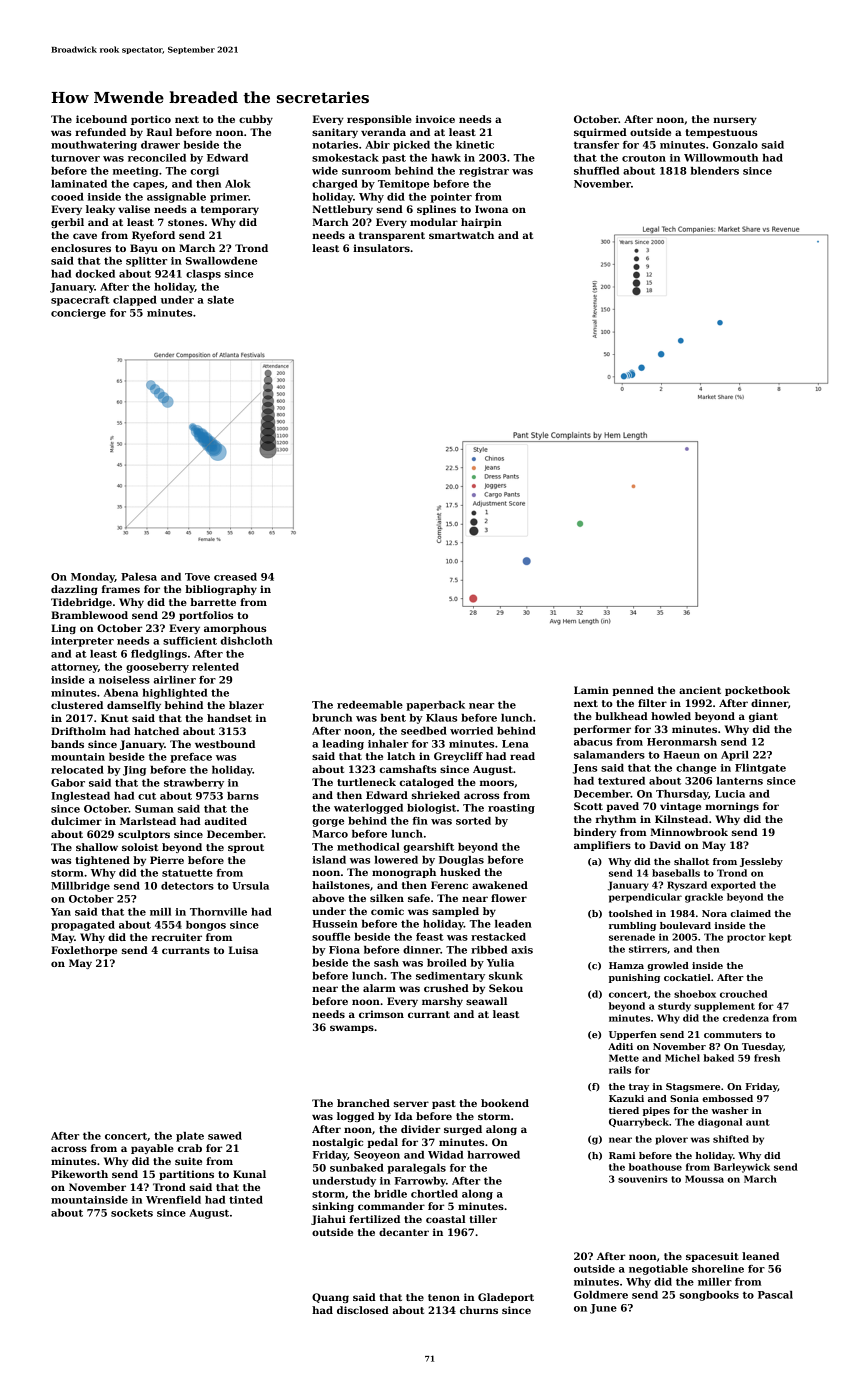 The height and width of the screenshot is (1400, 849). What do you see at coordinates (735, 121) in the screenshot?
I see `nursery` at bounding box center [735, 121].
